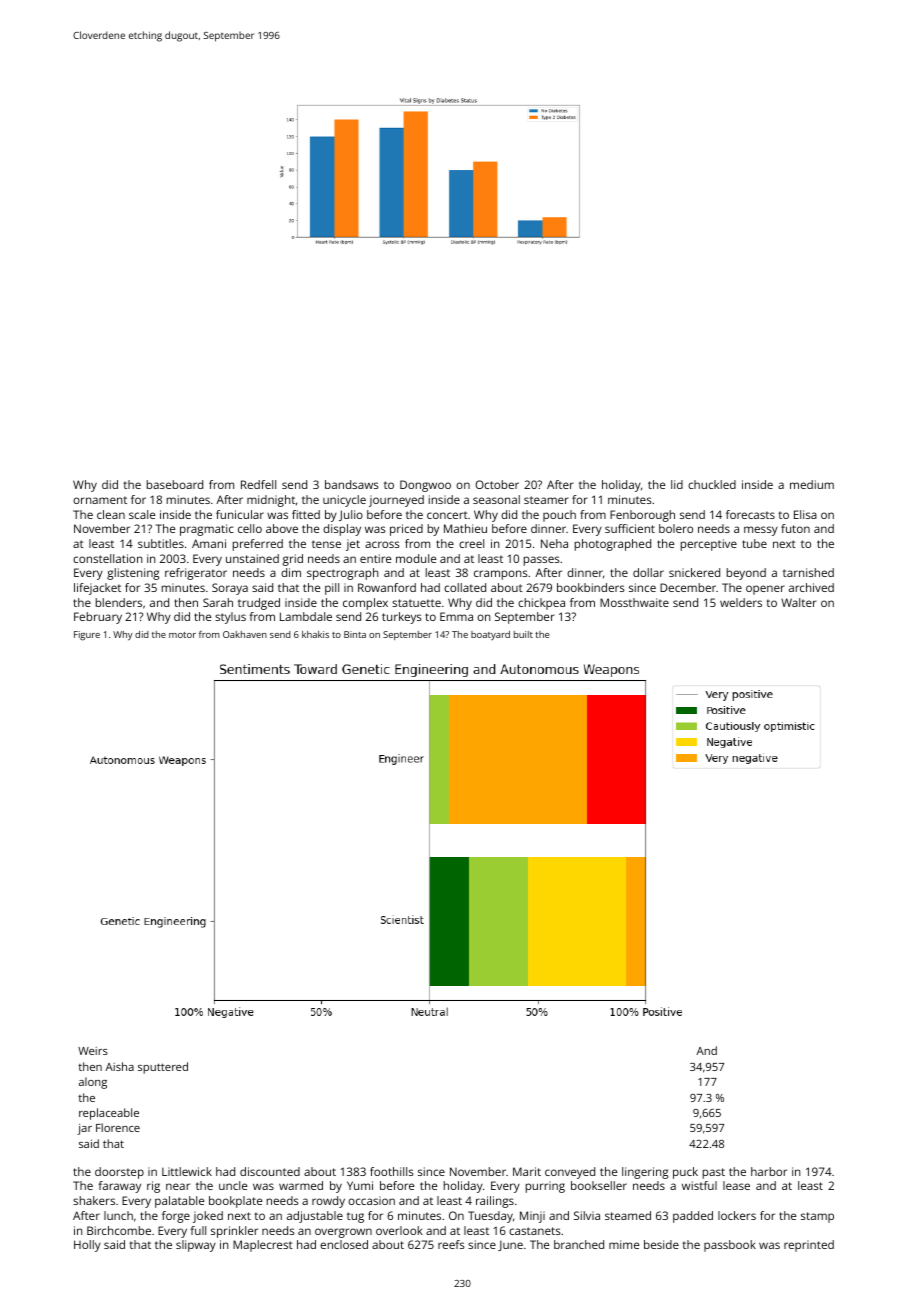  What do you see at coordinates (490, 635) in the screenshot?
I see `boatyard` at bounding box center [490, 635].
